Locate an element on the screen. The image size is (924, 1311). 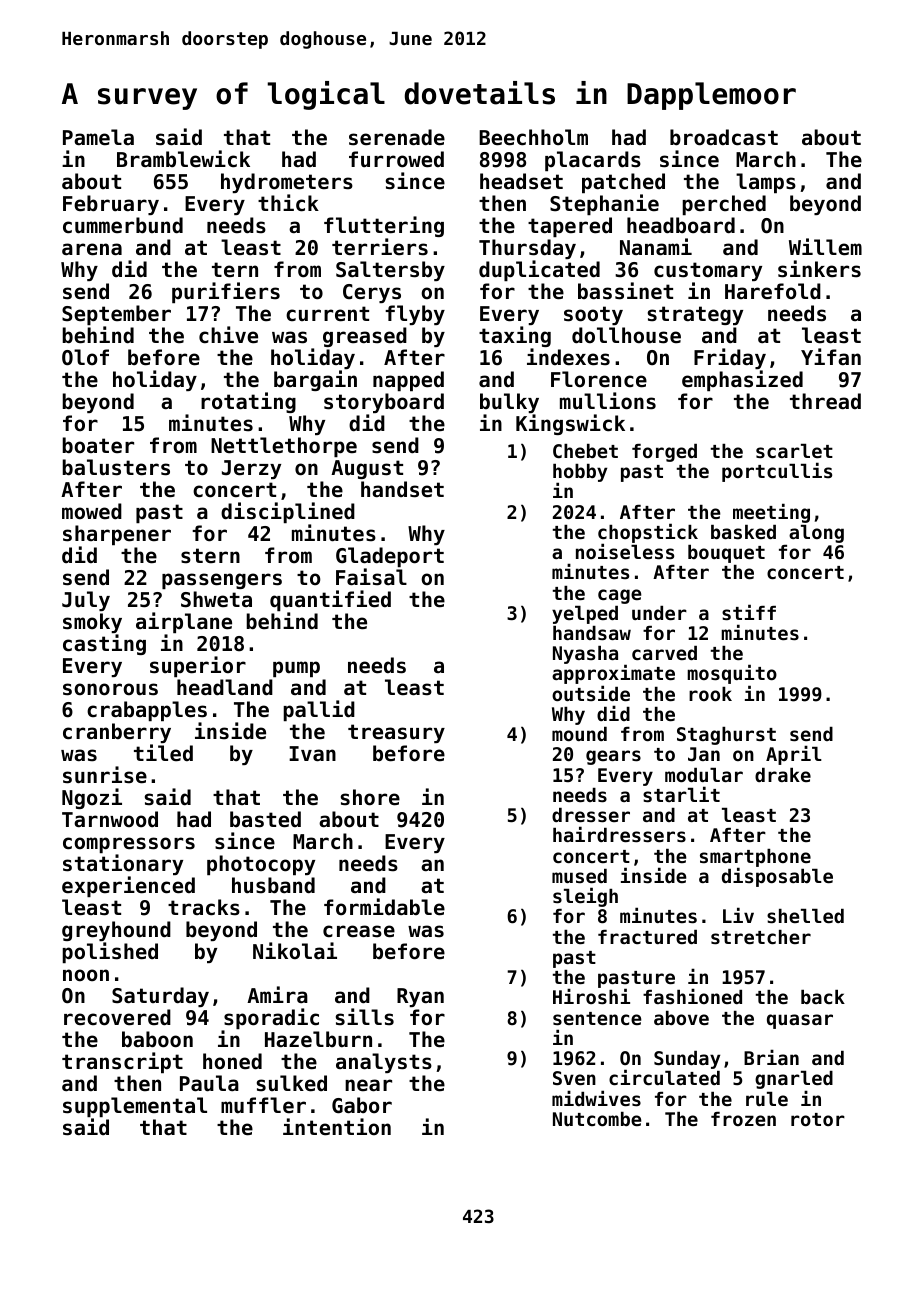
frozen is located at coordinates (743, 1119).
